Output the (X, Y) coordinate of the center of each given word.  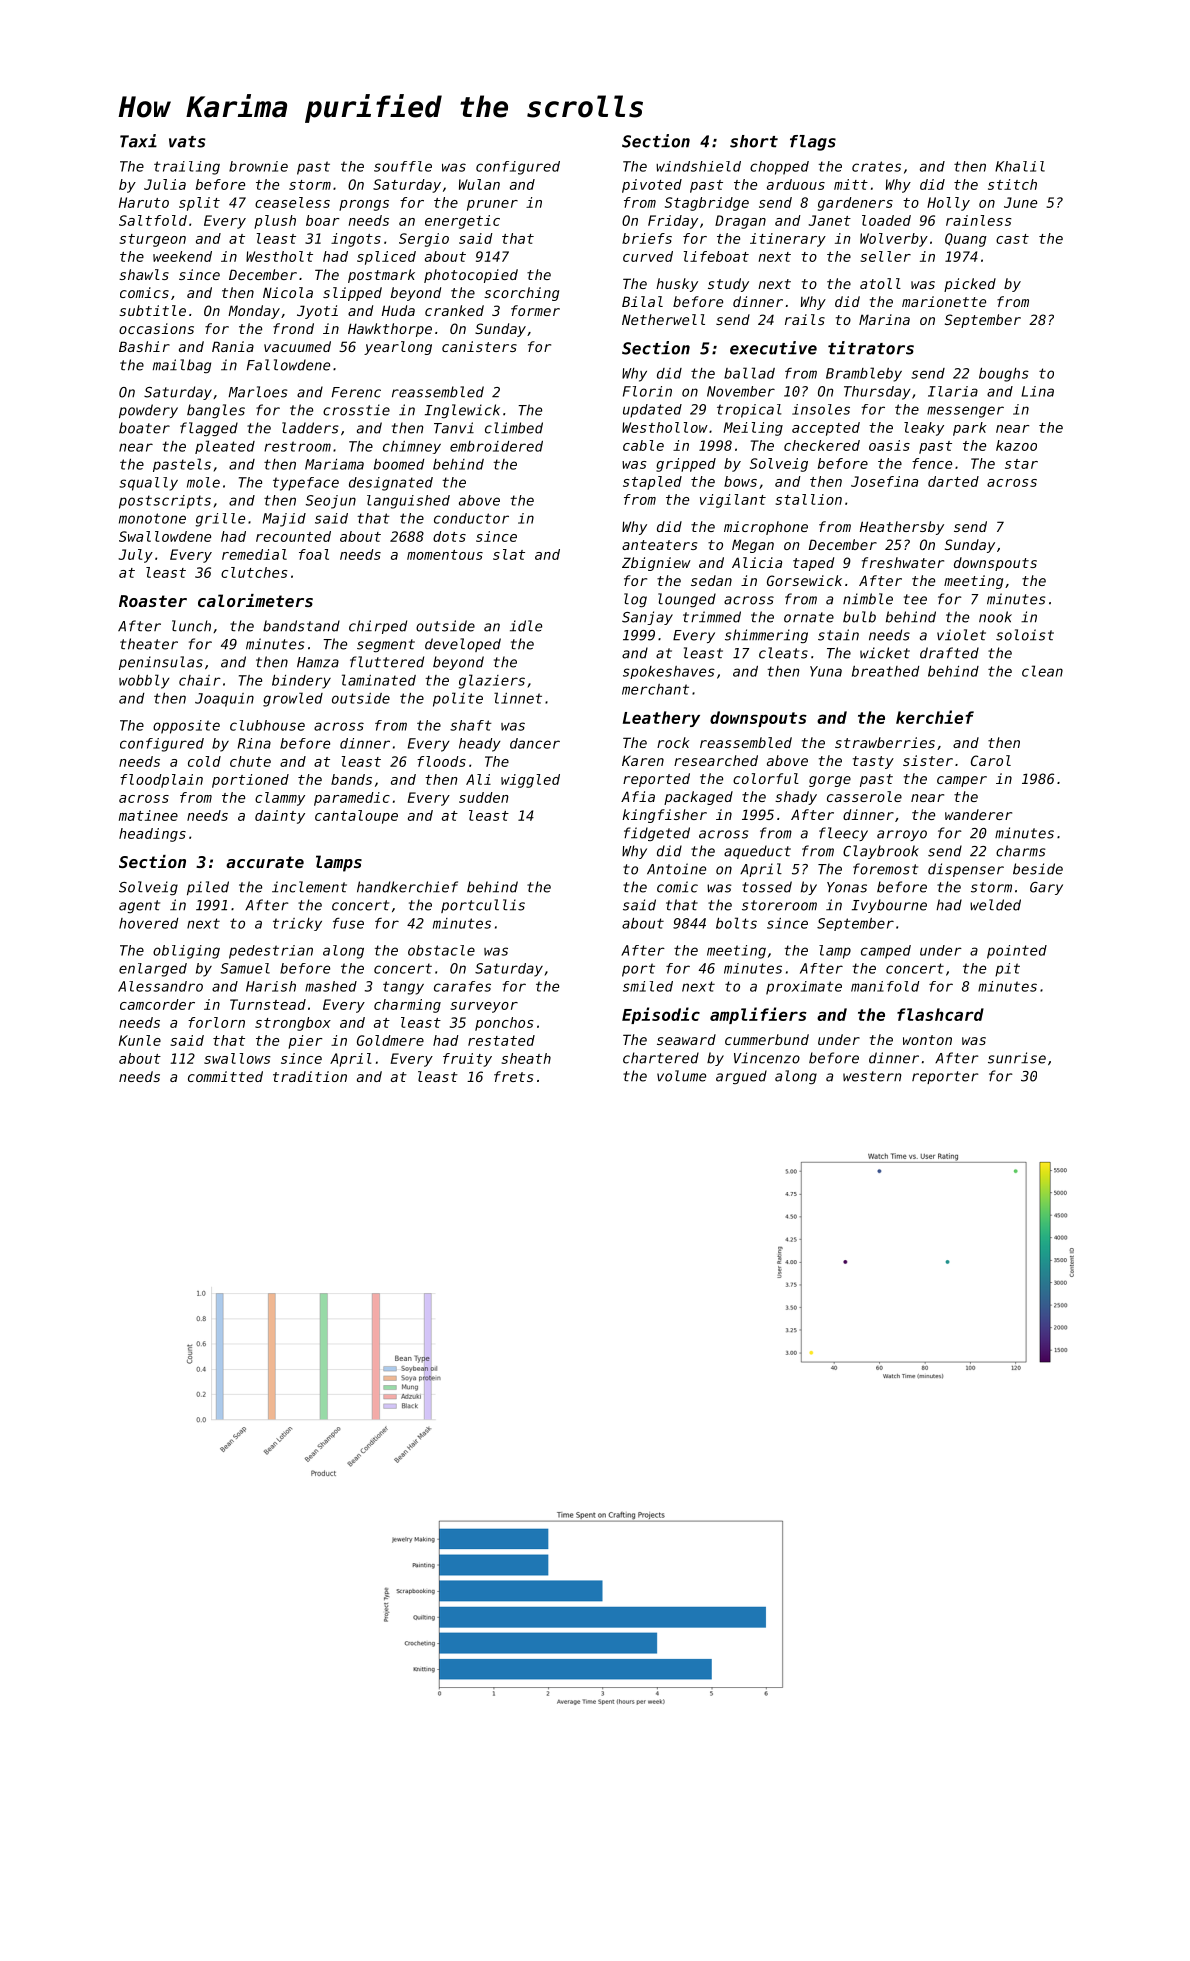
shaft (471, 725)
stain (838, 635)
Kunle (140, 1040)
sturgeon (153, 240)
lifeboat (716, 256)
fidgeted (657, 834)
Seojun (331, 502)
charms (1021, 851)
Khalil (1020, 166)
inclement (309, 887)
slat (509, 554)
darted (953, 481)
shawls (144, 274)
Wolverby (894, 240)
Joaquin (224, 700)
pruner (492, 205)
